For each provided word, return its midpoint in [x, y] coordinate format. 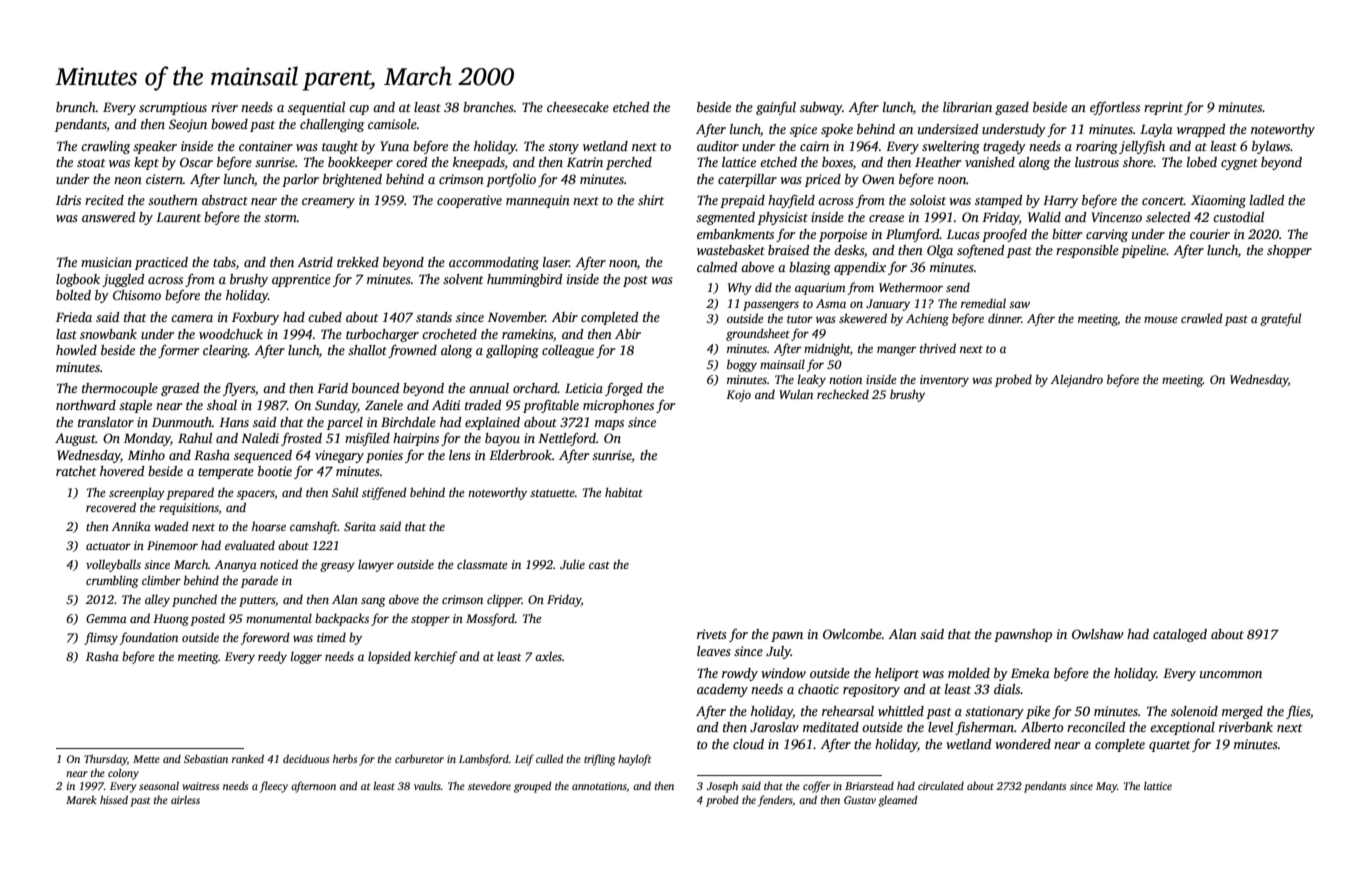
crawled [1202, 318]
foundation [149, 638]
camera [192, 318]
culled [549, 758]
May [1106, 787]
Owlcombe [852, 634]
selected [1168, 217]
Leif [524, 760]
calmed [717, 267]
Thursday [105, 760]
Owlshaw [1098, 634]
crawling [105, 147]
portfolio [511, 180]
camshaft [314, 527]
